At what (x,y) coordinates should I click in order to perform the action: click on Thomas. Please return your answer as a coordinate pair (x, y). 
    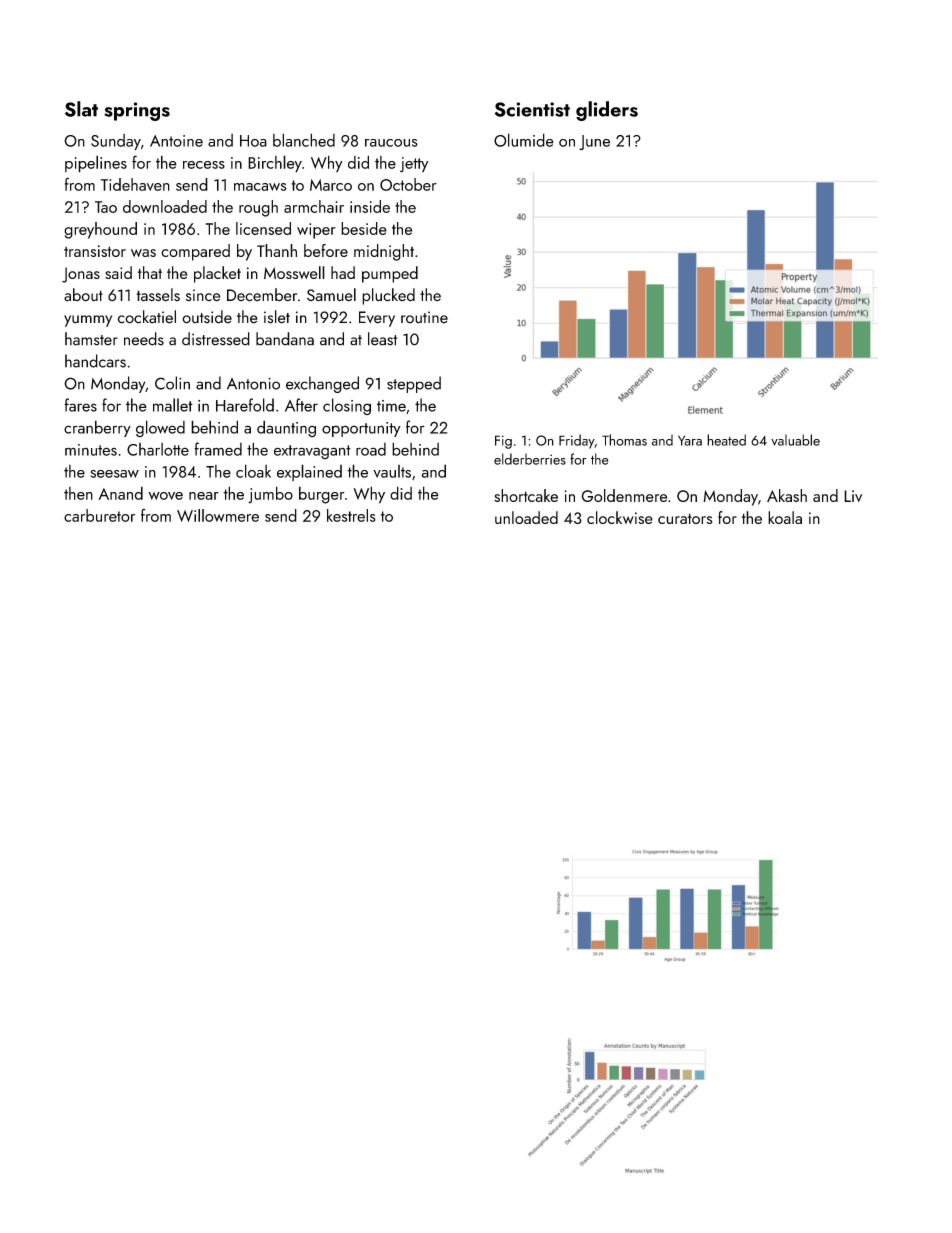
    Looking at the image, I should click on (624, 440).
